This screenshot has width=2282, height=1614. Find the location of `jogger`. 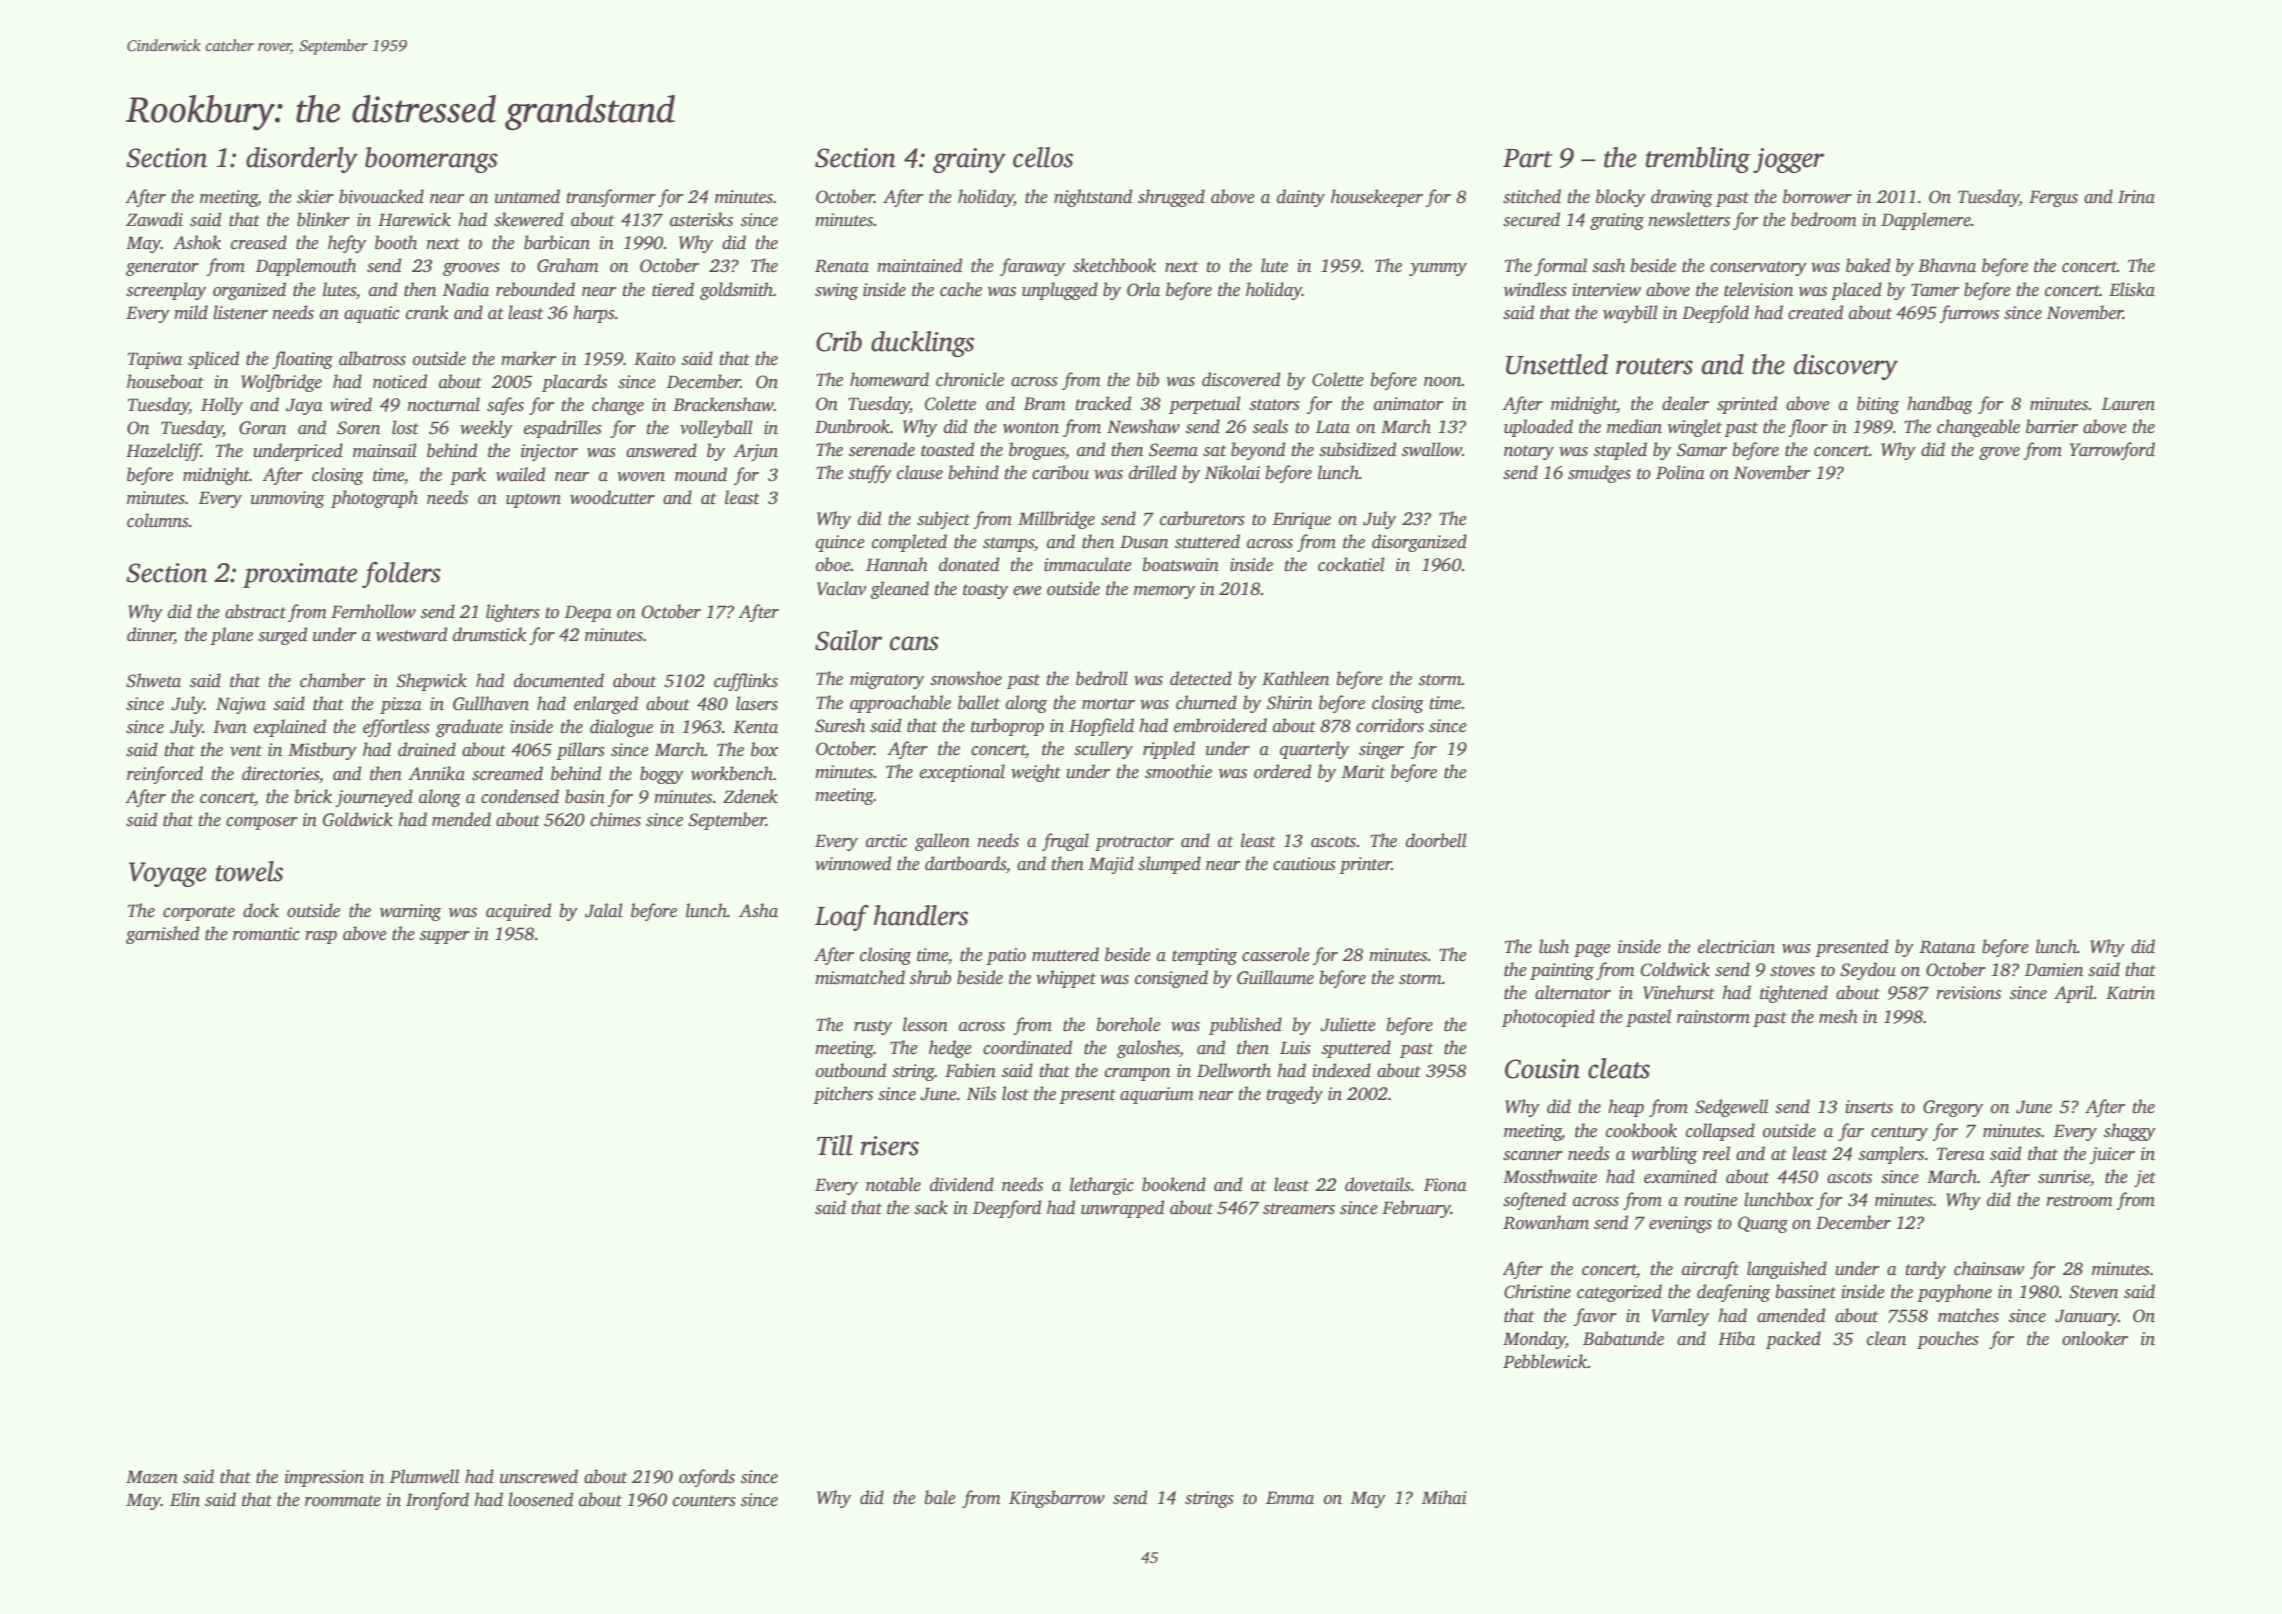

jogger is located at coordinates (1788, 160).
